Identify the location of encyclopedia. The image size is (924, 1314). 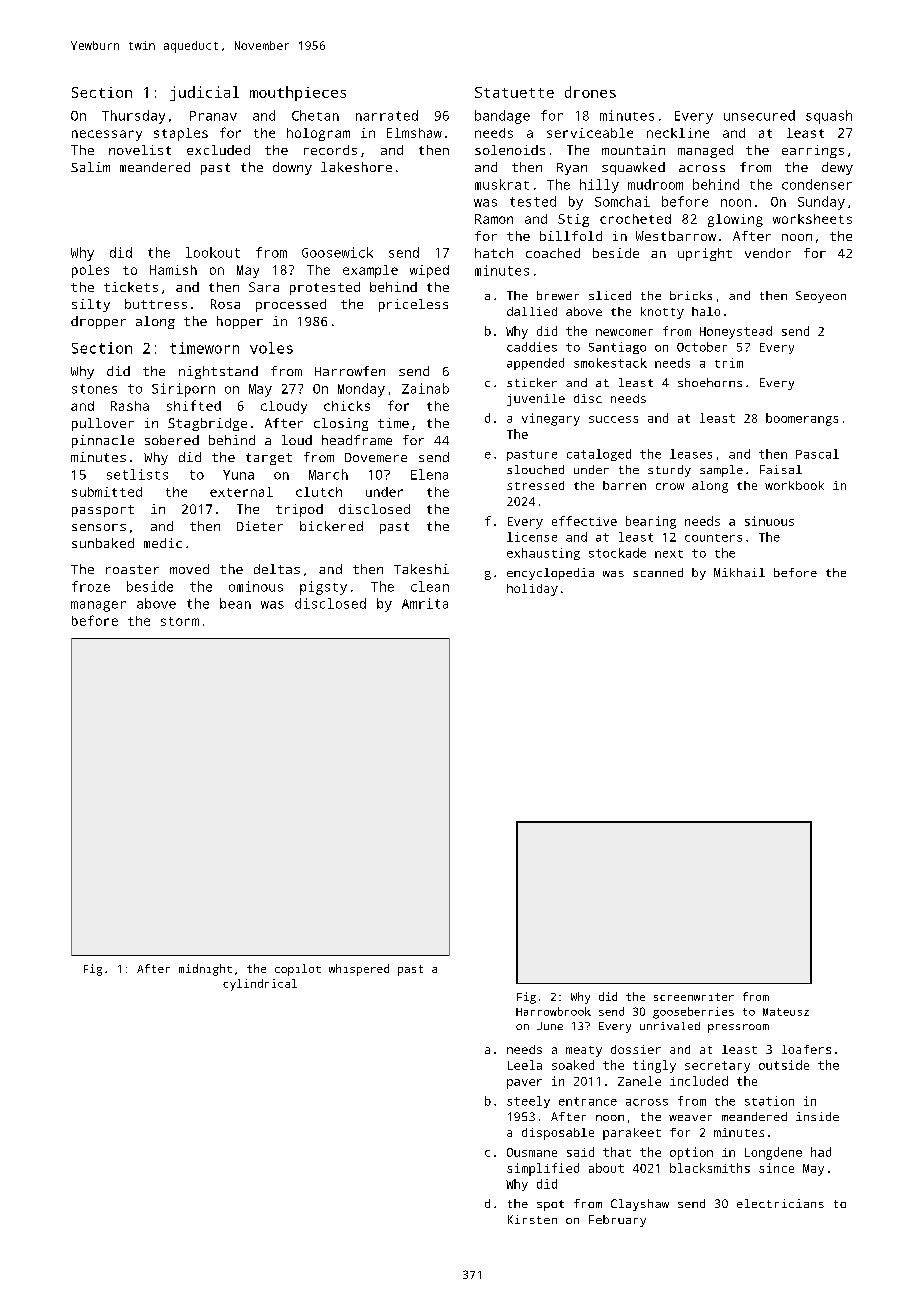
(550, 574).
